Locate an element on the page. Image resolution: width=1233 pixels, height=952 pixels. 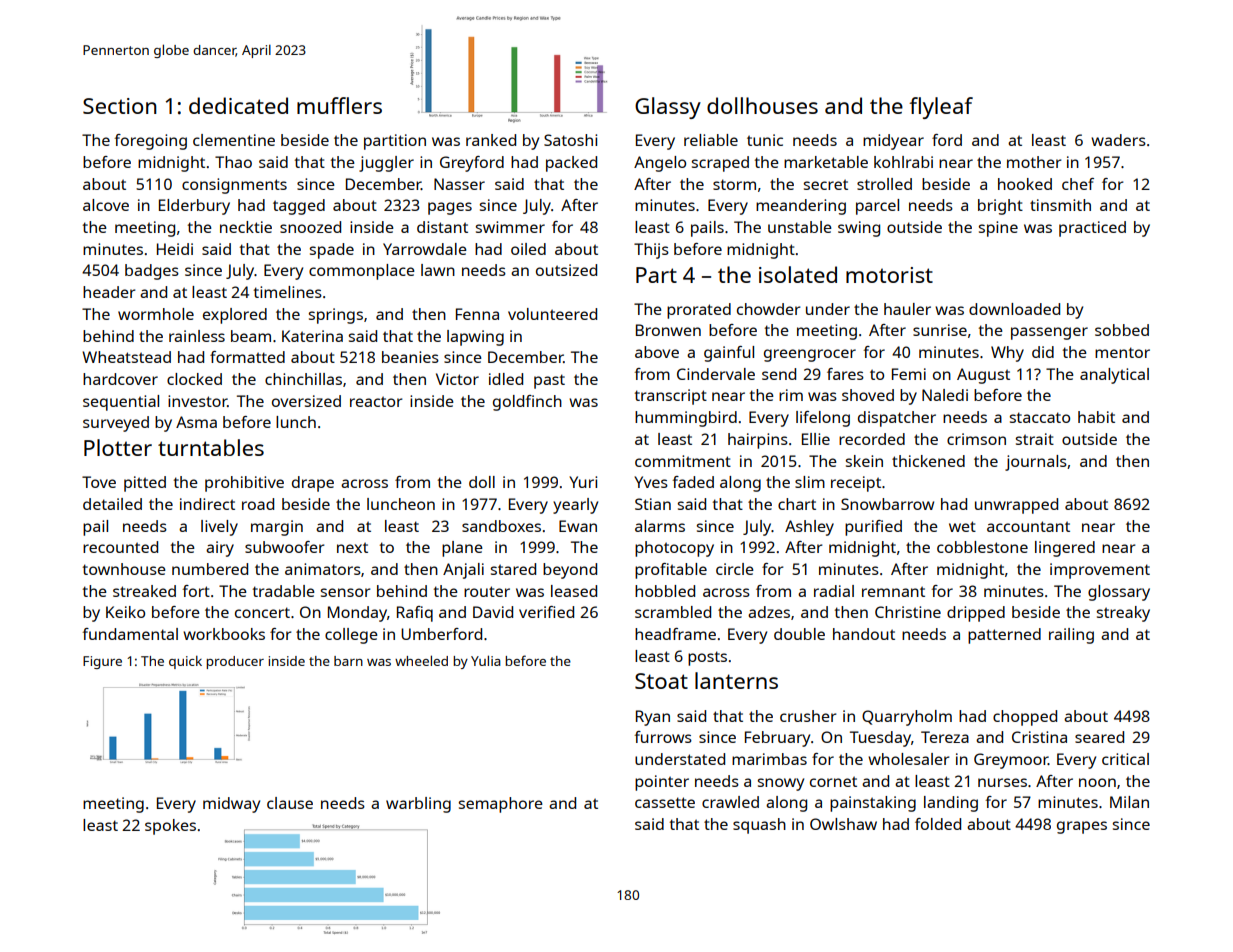
wet is located at coordinates (962, 526).
